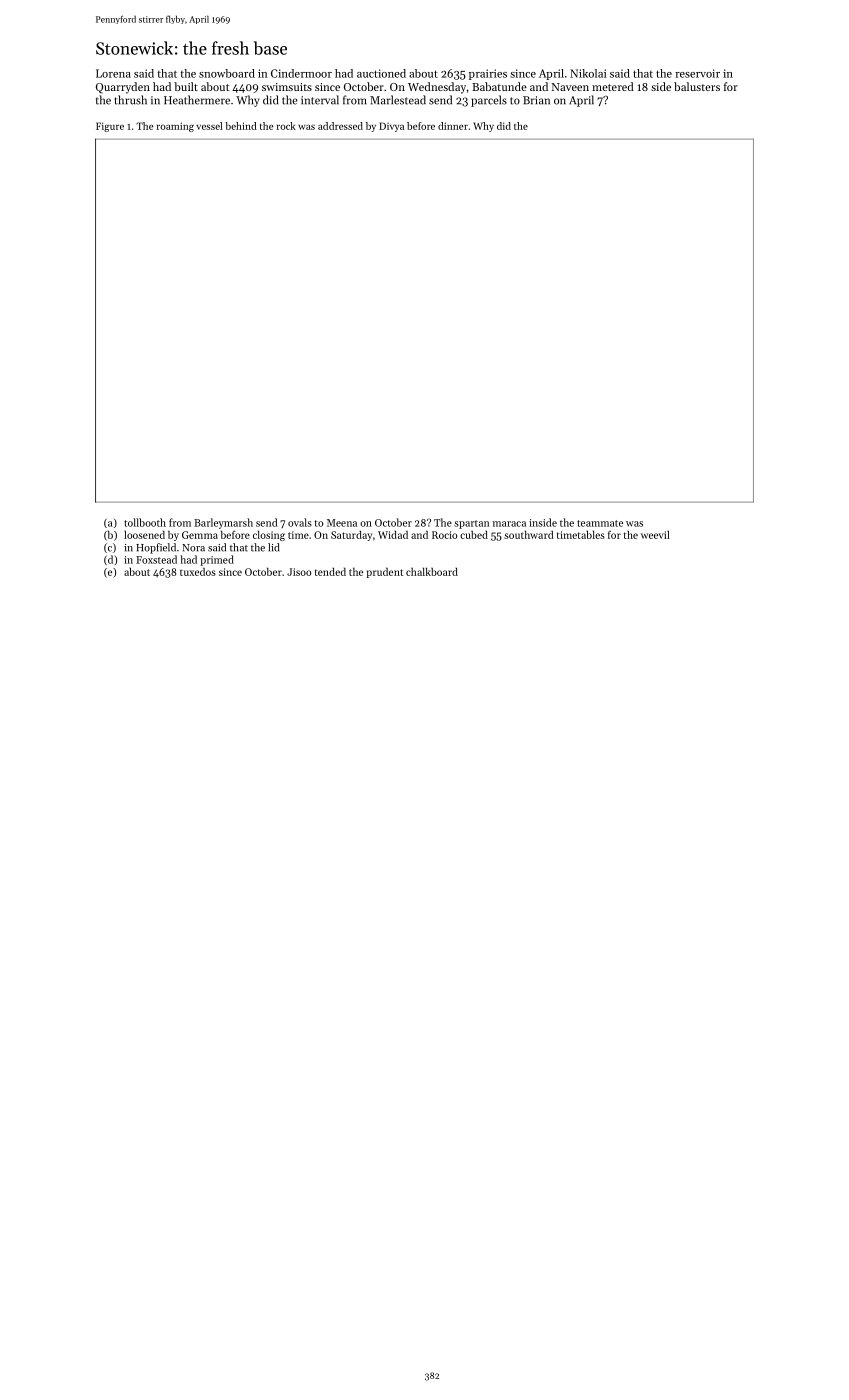 Image resolution: width=849 pixels, height=1400 pixels. What do you see at coordinates (286, 126) in the document?
I see `rock` at bounding box center [286, 126].
